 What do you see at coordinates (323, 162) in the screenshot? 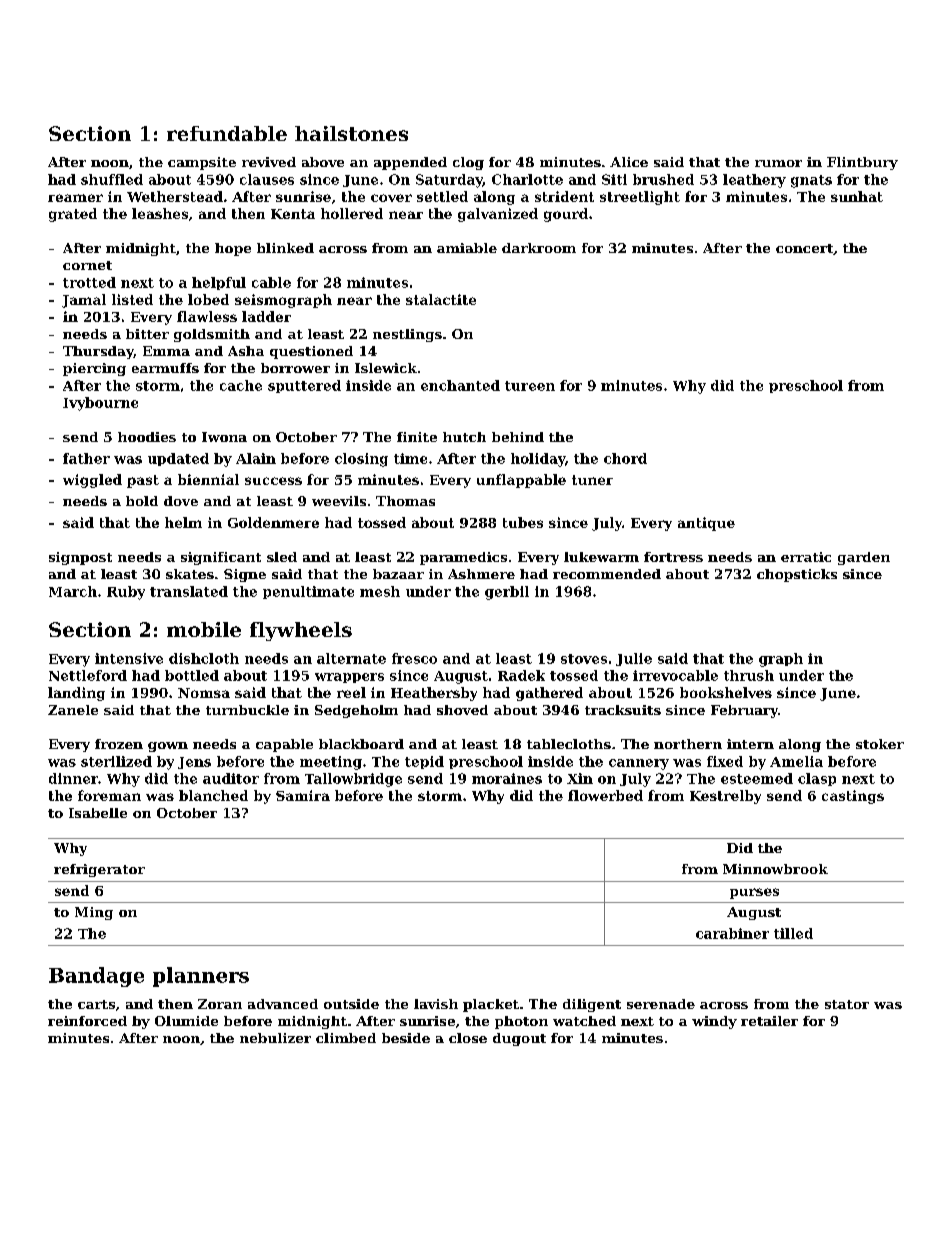
I see `above` at bounding box center [323, 162].
